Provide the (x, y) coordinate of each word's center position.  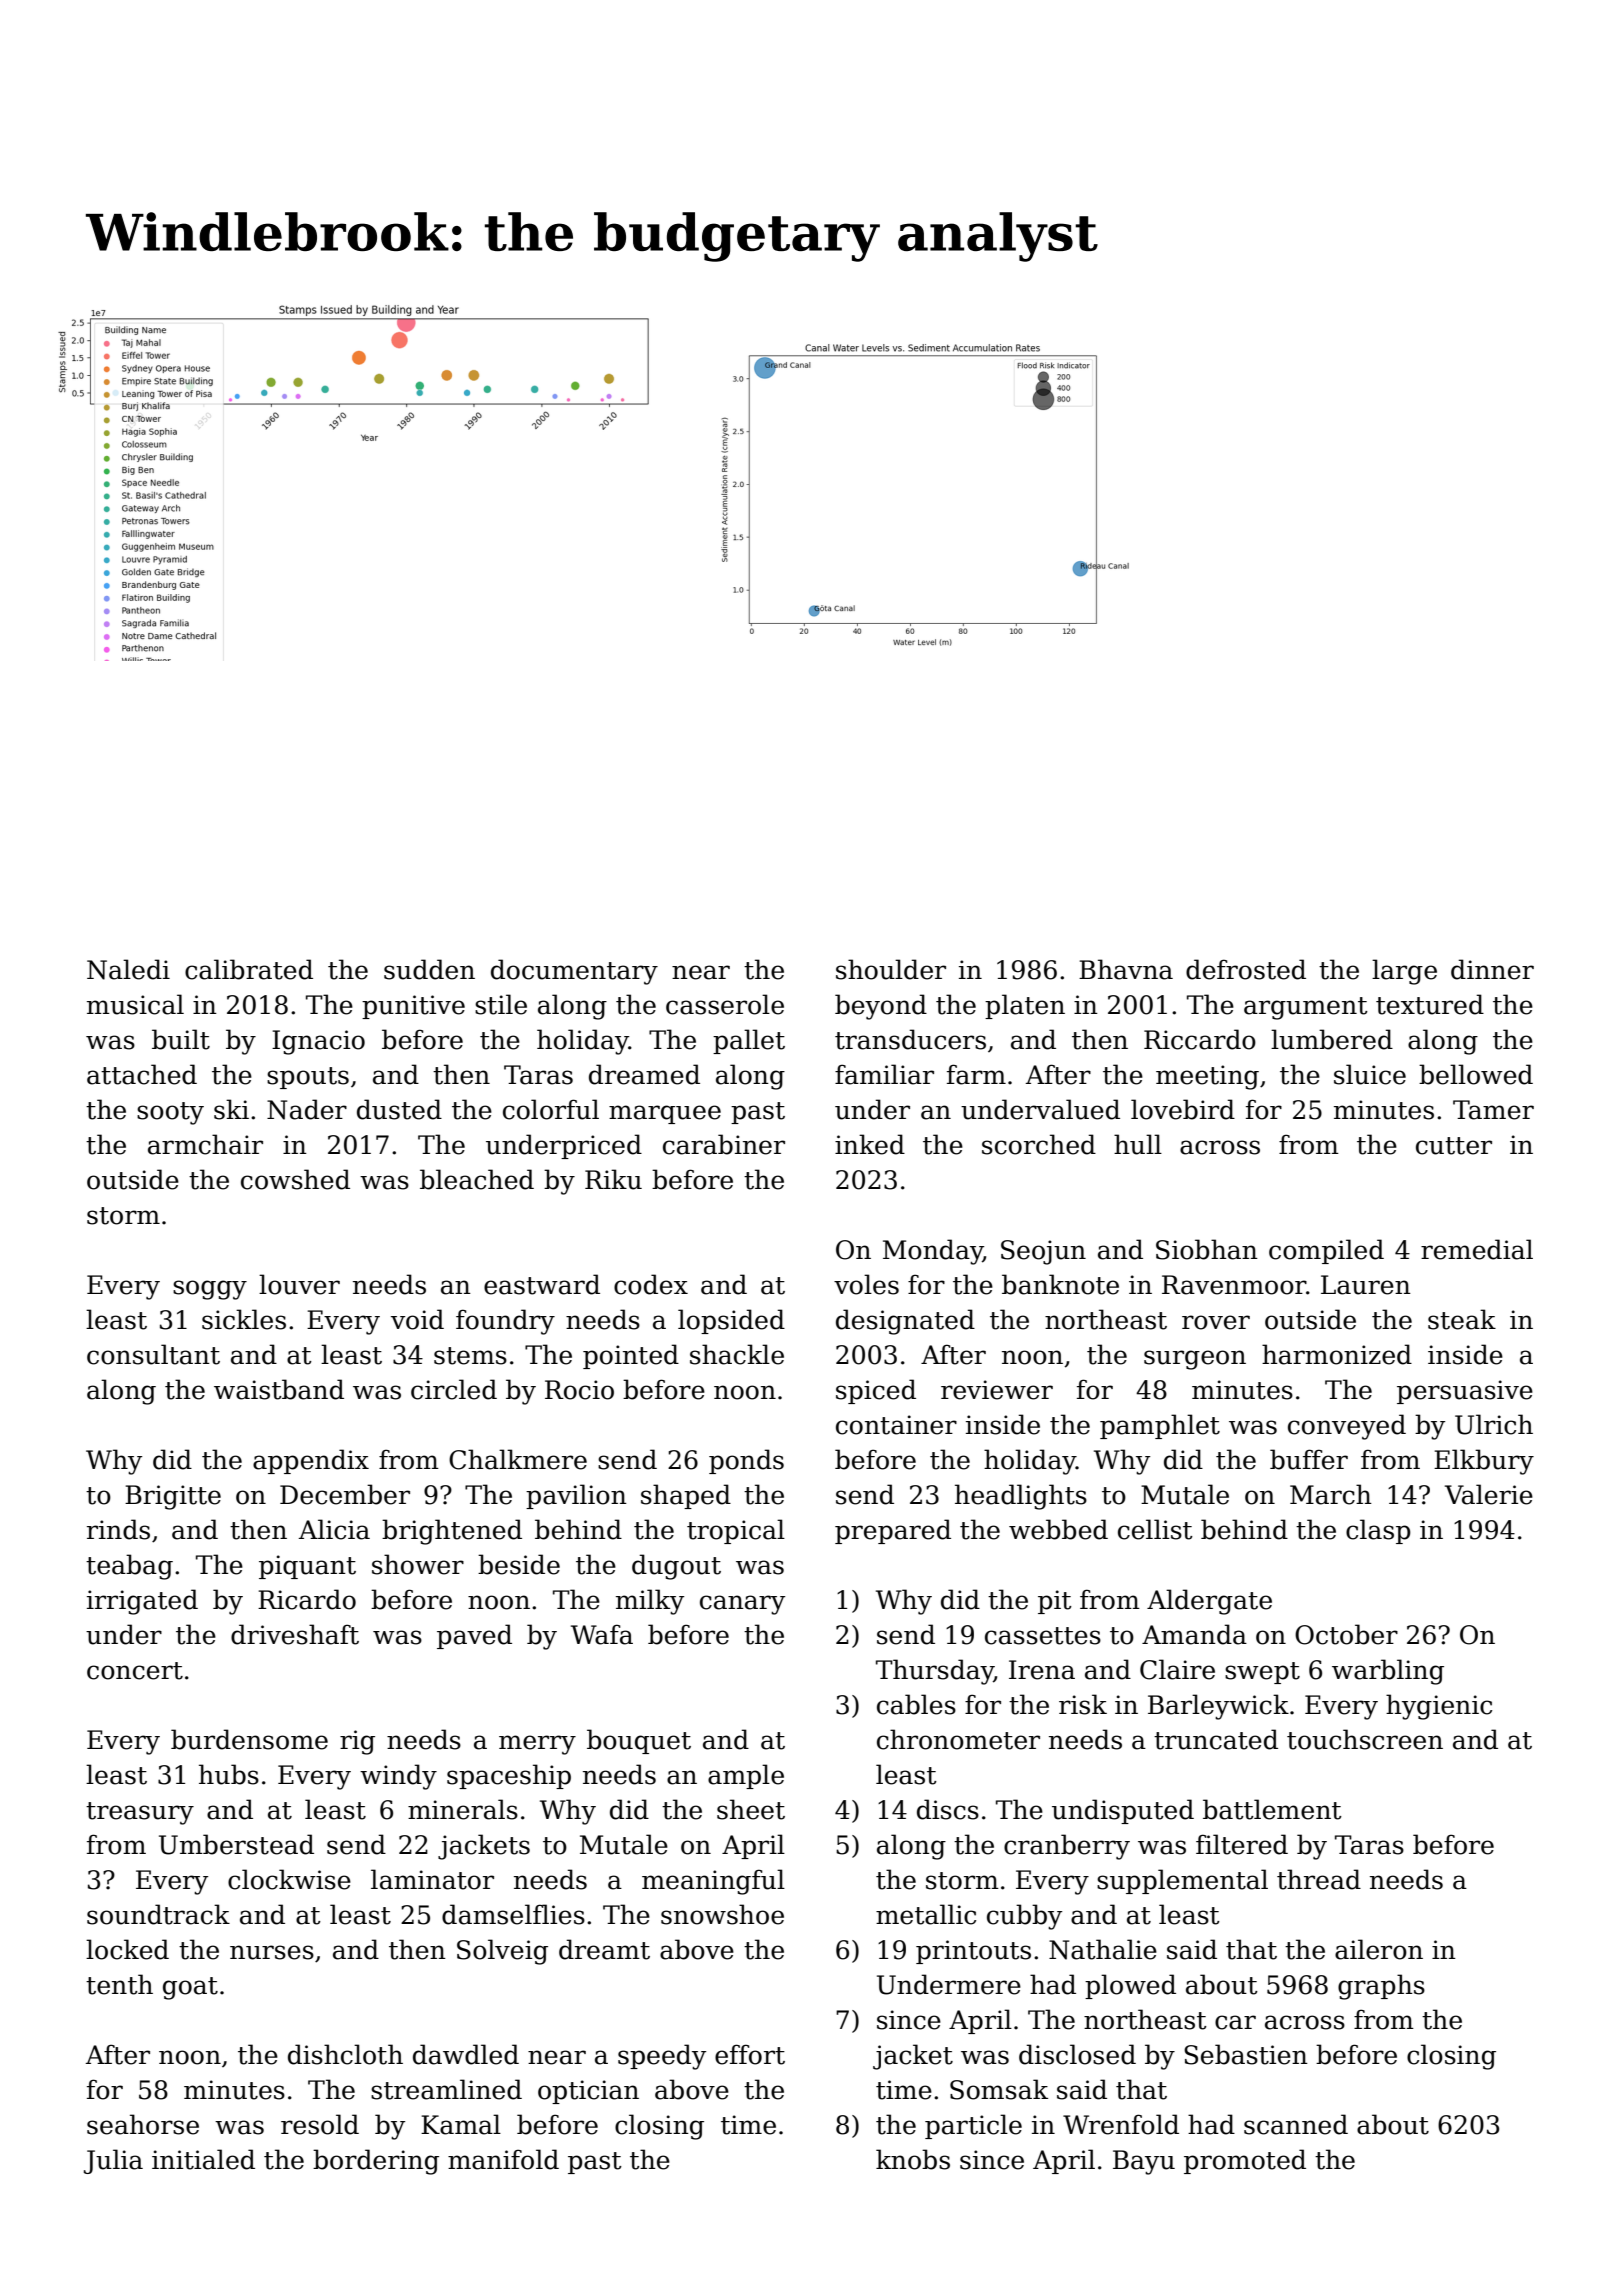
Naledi (128, 969)
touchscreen (1365, 1739)
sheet (751, 1809)
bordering (376, 2162)
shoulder (891, 969)
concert (135, 1671)
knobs (913, 2159)
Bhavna (1126, 969)
